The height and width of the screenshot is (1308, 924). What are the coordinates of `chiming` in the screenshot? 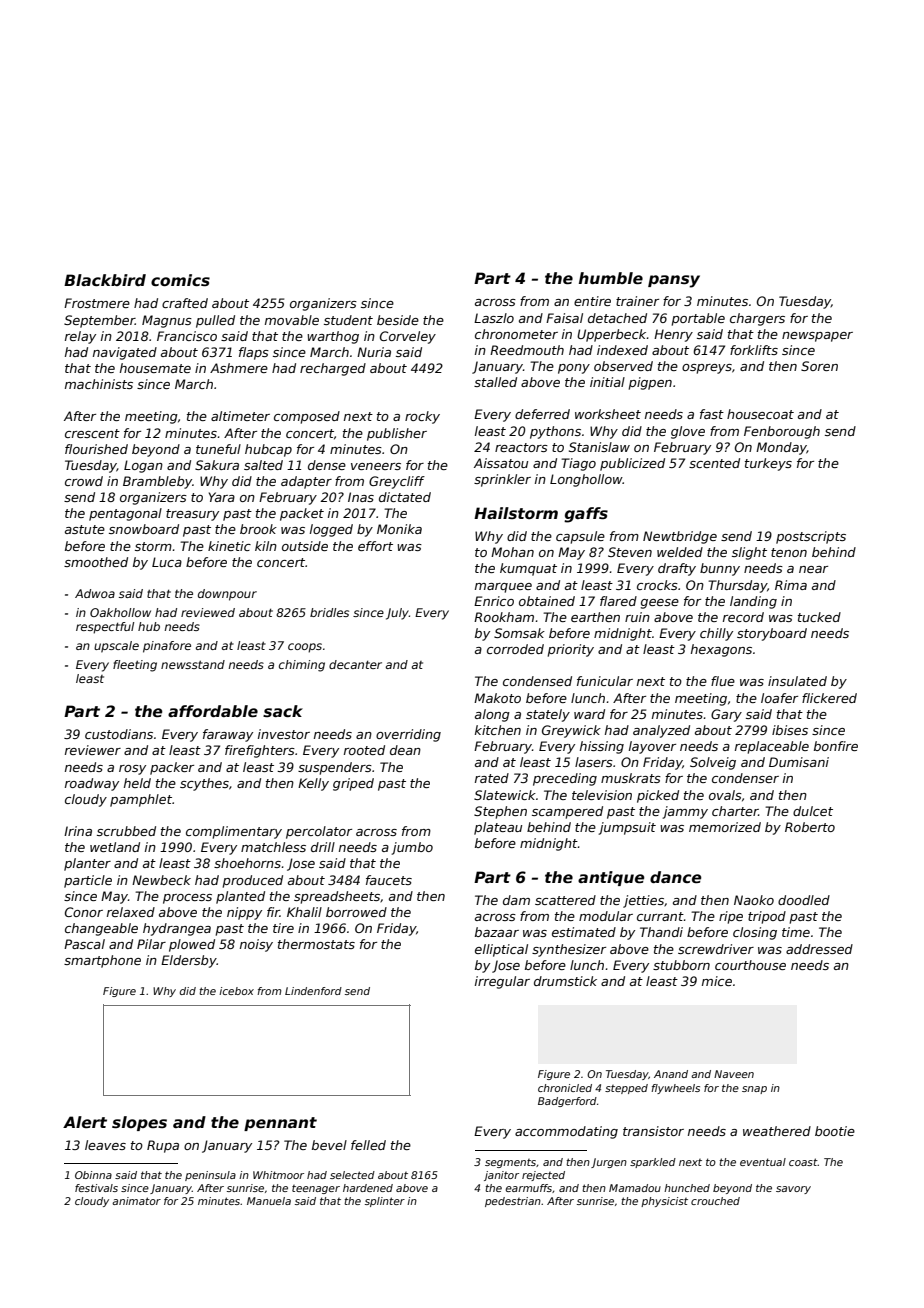 It's located at (302, 666).
